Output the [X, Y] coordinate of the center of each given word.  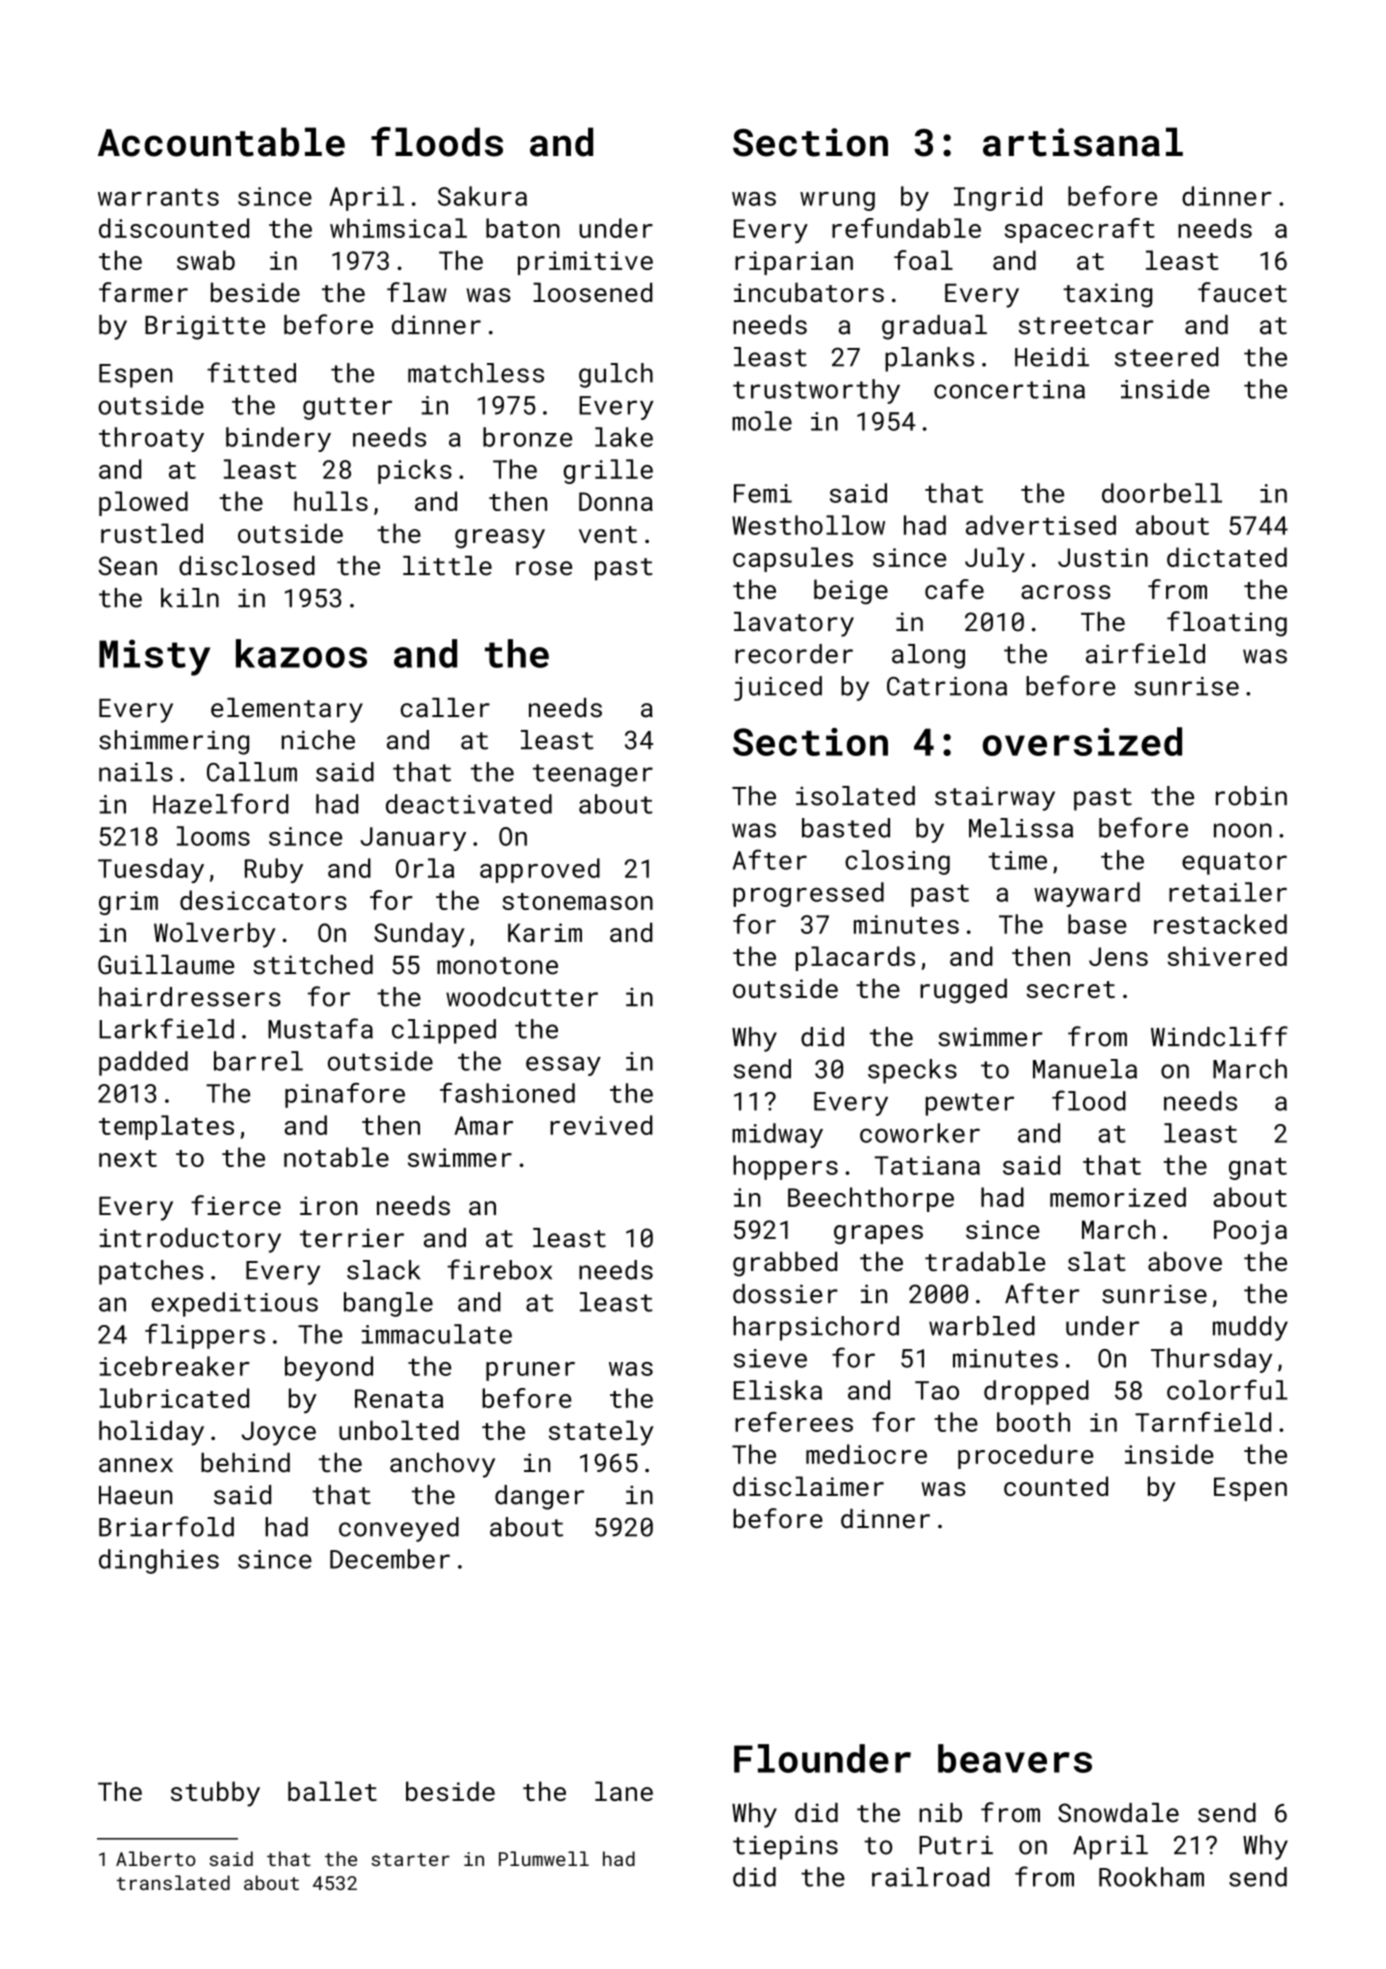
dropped [1036, 1392]
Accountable [221, 142]
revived [601, 1125]
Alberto [155, 1858]
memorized [1118, 1197]
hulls [331, 501]
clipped [444, 1031]
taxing [1107, 295]
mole [762, 421]
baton [523, 228]
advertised [1041, 525]
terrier [352, 1238]
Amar [483, 1125]
